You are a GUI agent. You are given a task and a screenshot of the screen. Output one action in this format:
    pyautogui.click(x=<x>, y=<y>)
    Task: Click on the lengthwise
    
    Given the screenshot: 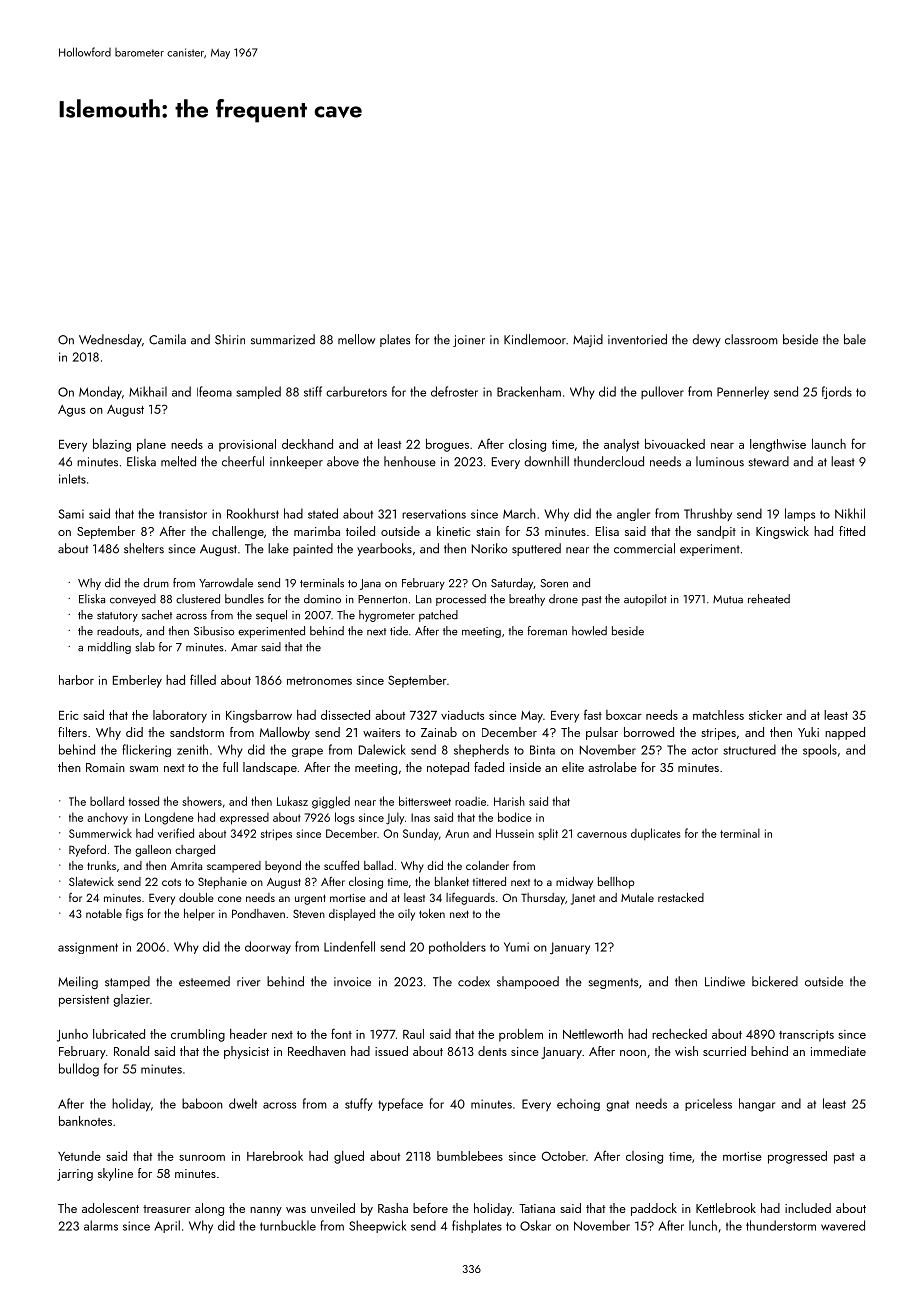 What is the action you would take?
    pyautogui.click(x=778, y=445)
